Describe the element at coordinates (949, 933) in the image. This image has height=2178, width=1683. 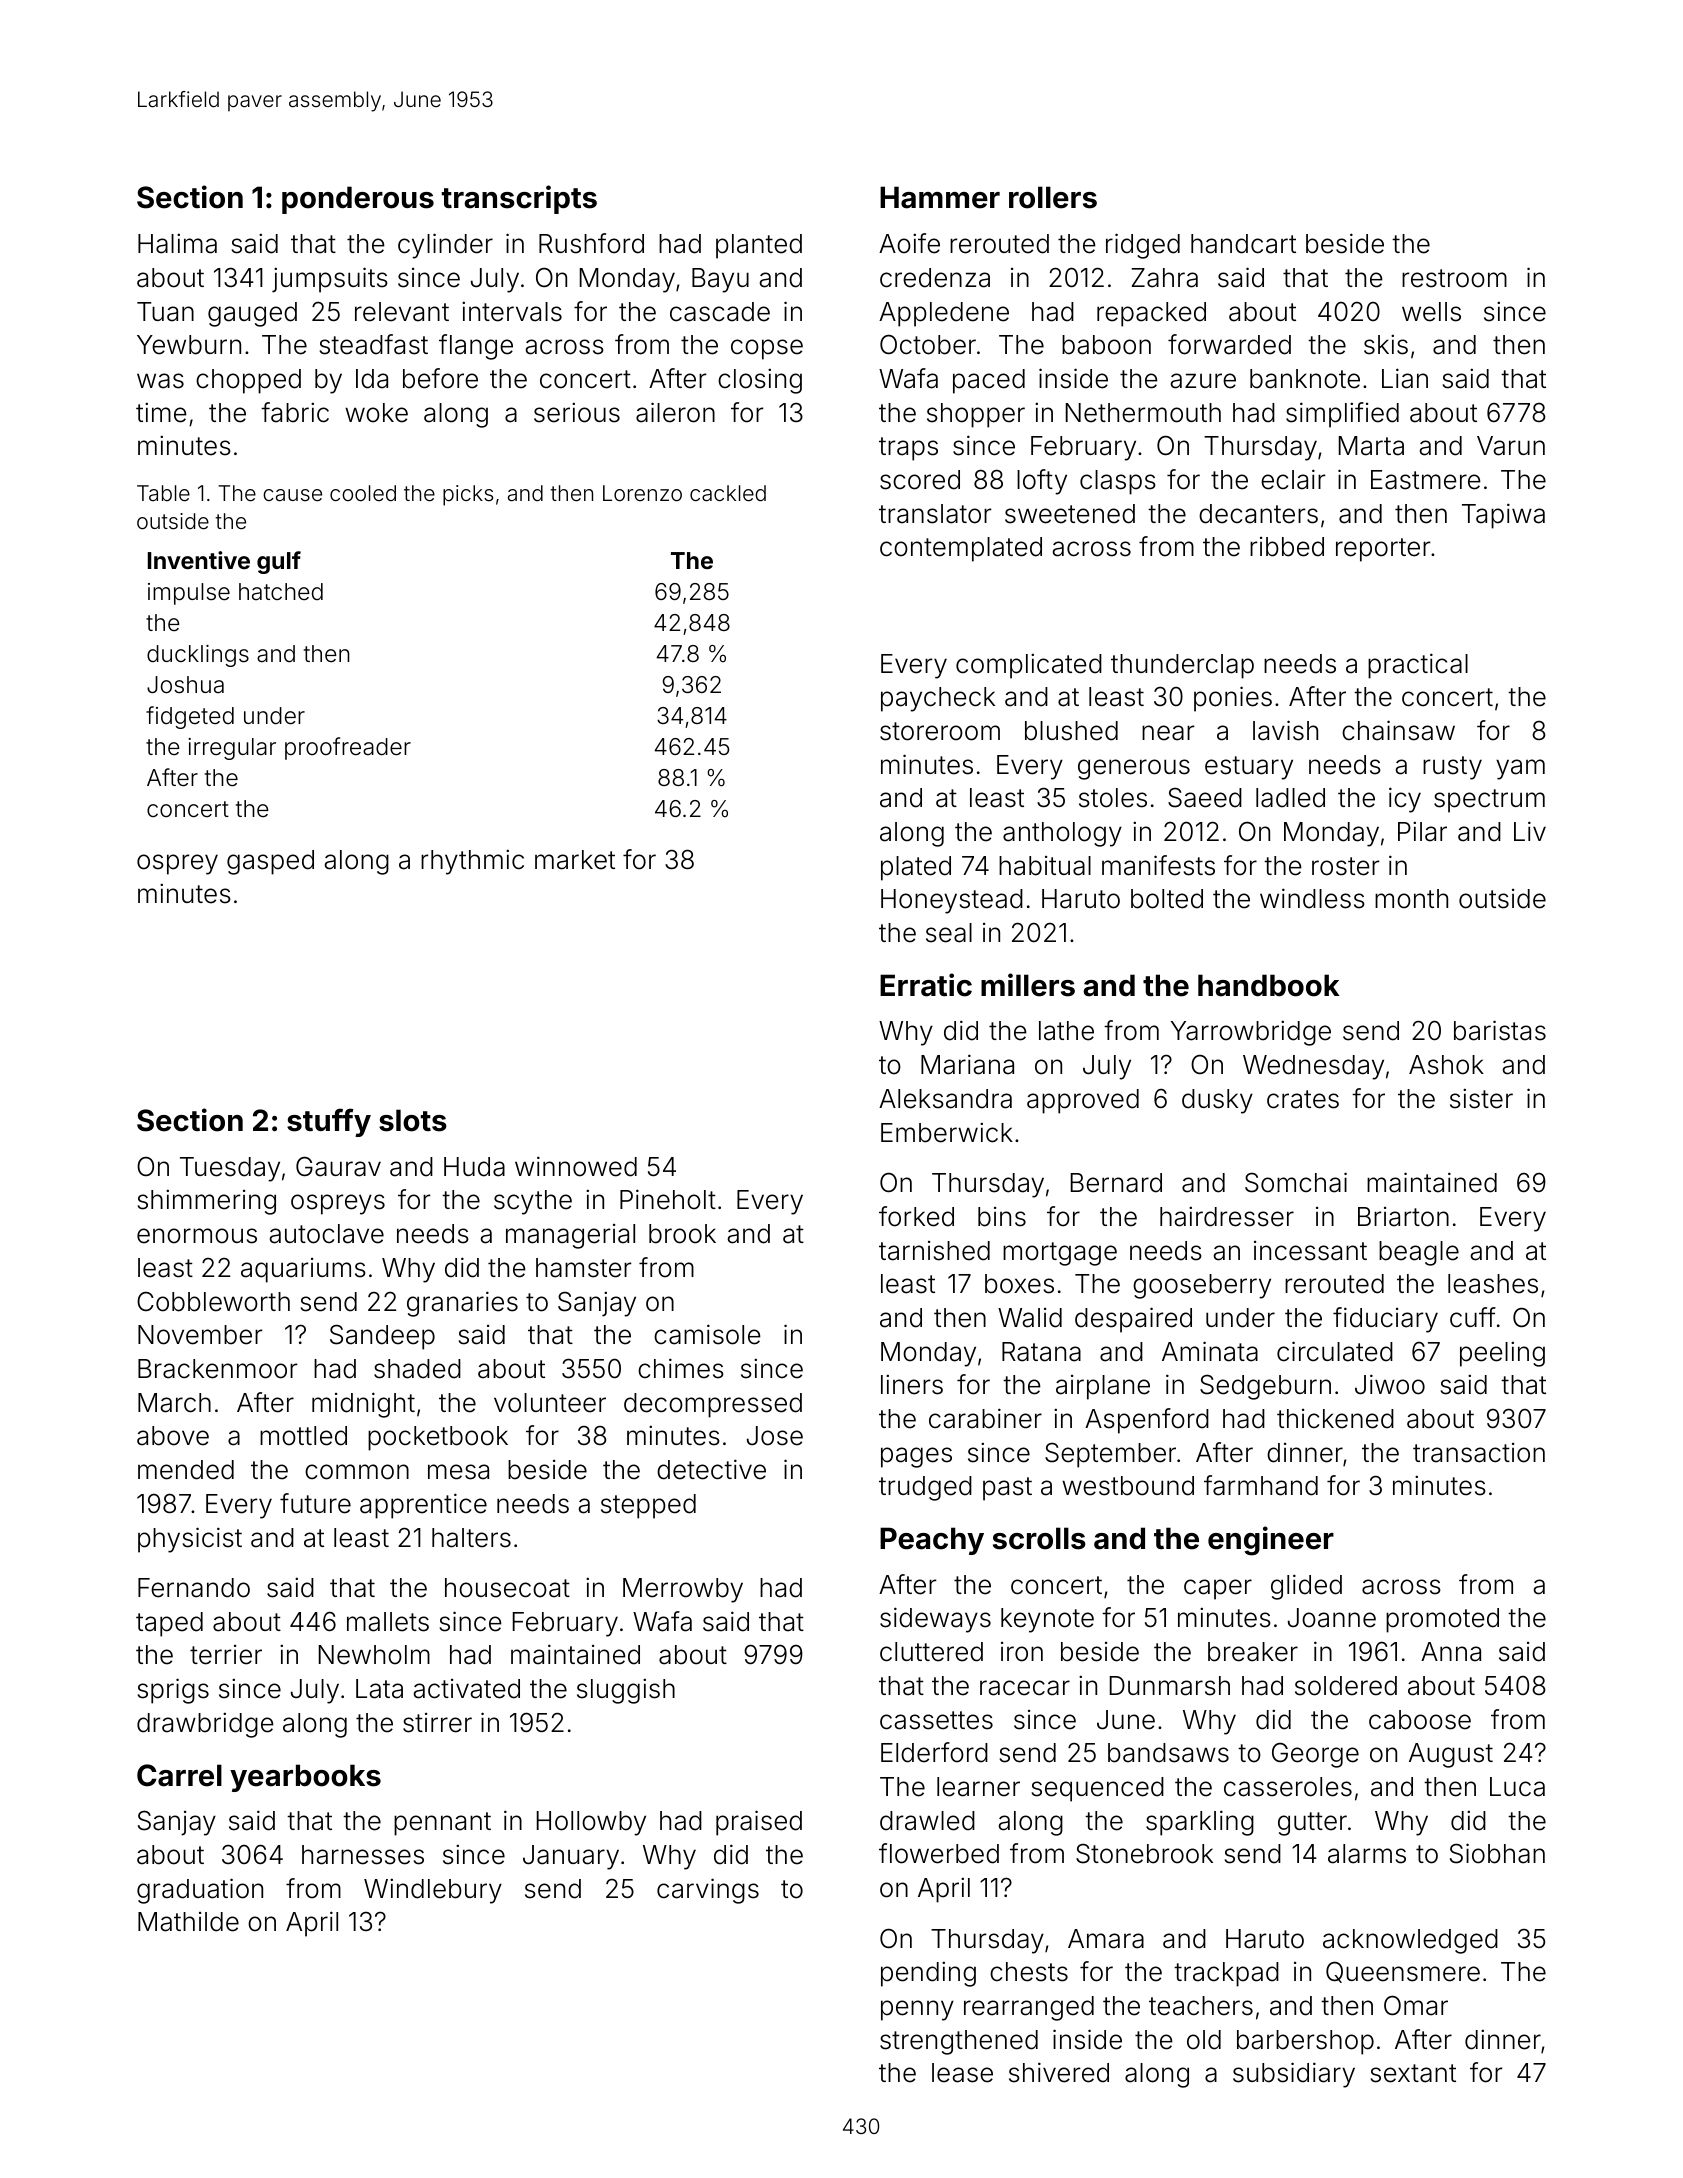
I see `seal` at that location.
